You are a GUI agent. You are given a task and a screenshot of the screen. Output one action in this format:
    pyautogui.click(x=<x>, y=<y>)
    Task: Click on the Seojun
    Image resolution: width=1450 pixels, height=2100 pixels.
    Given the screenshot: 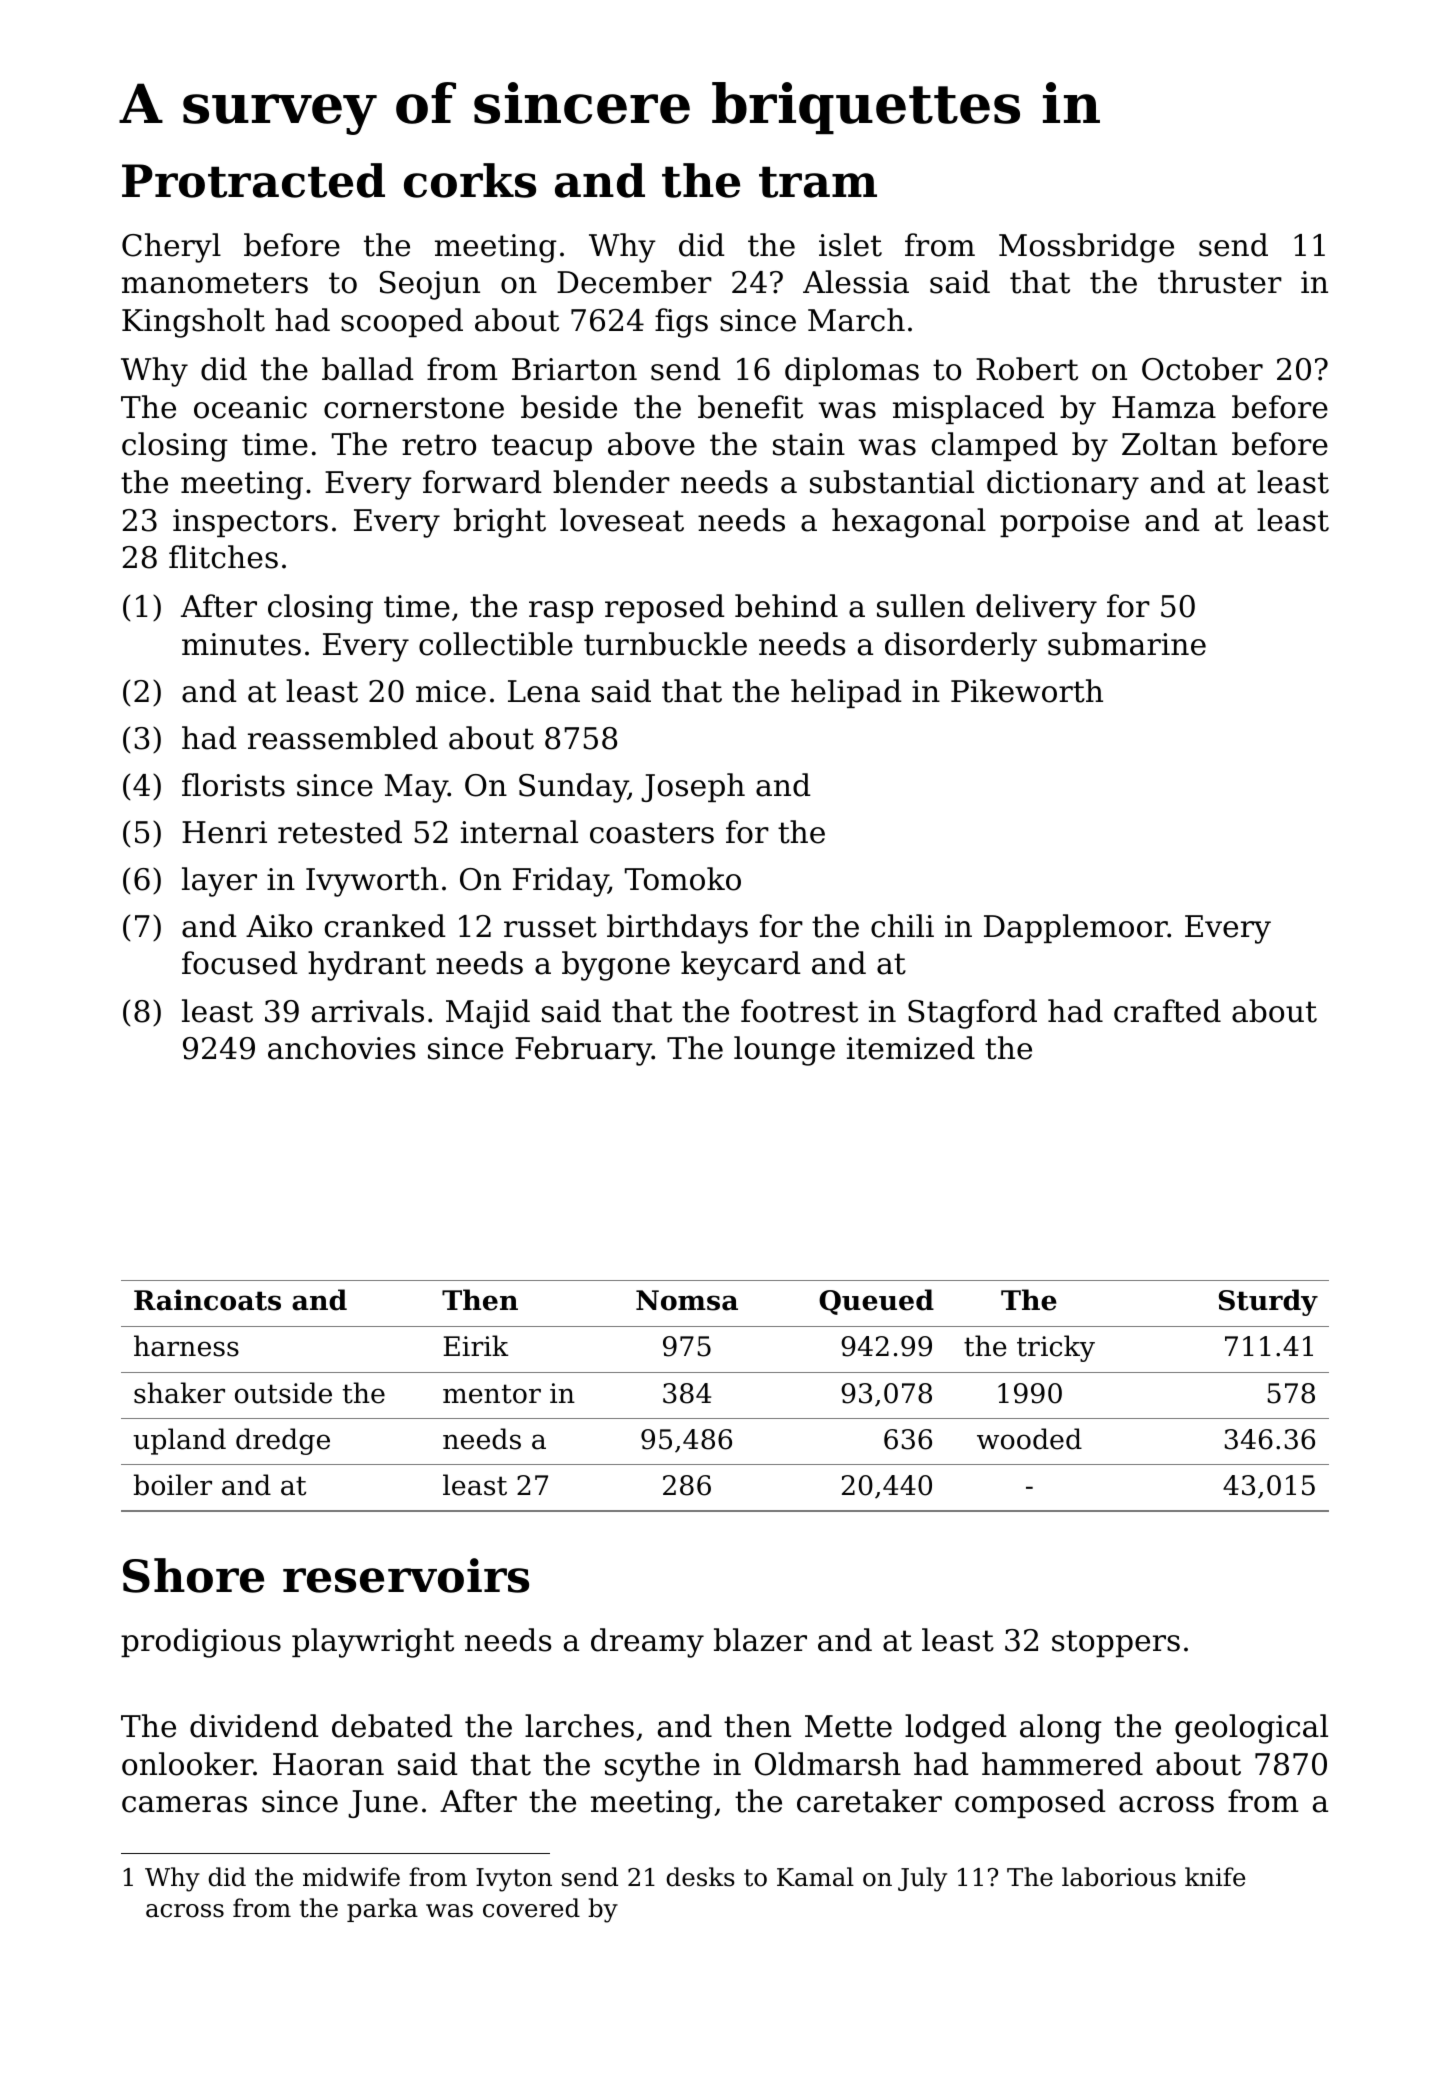 What is the action you would take?
    pyautogui.click(x=430, y=285)
